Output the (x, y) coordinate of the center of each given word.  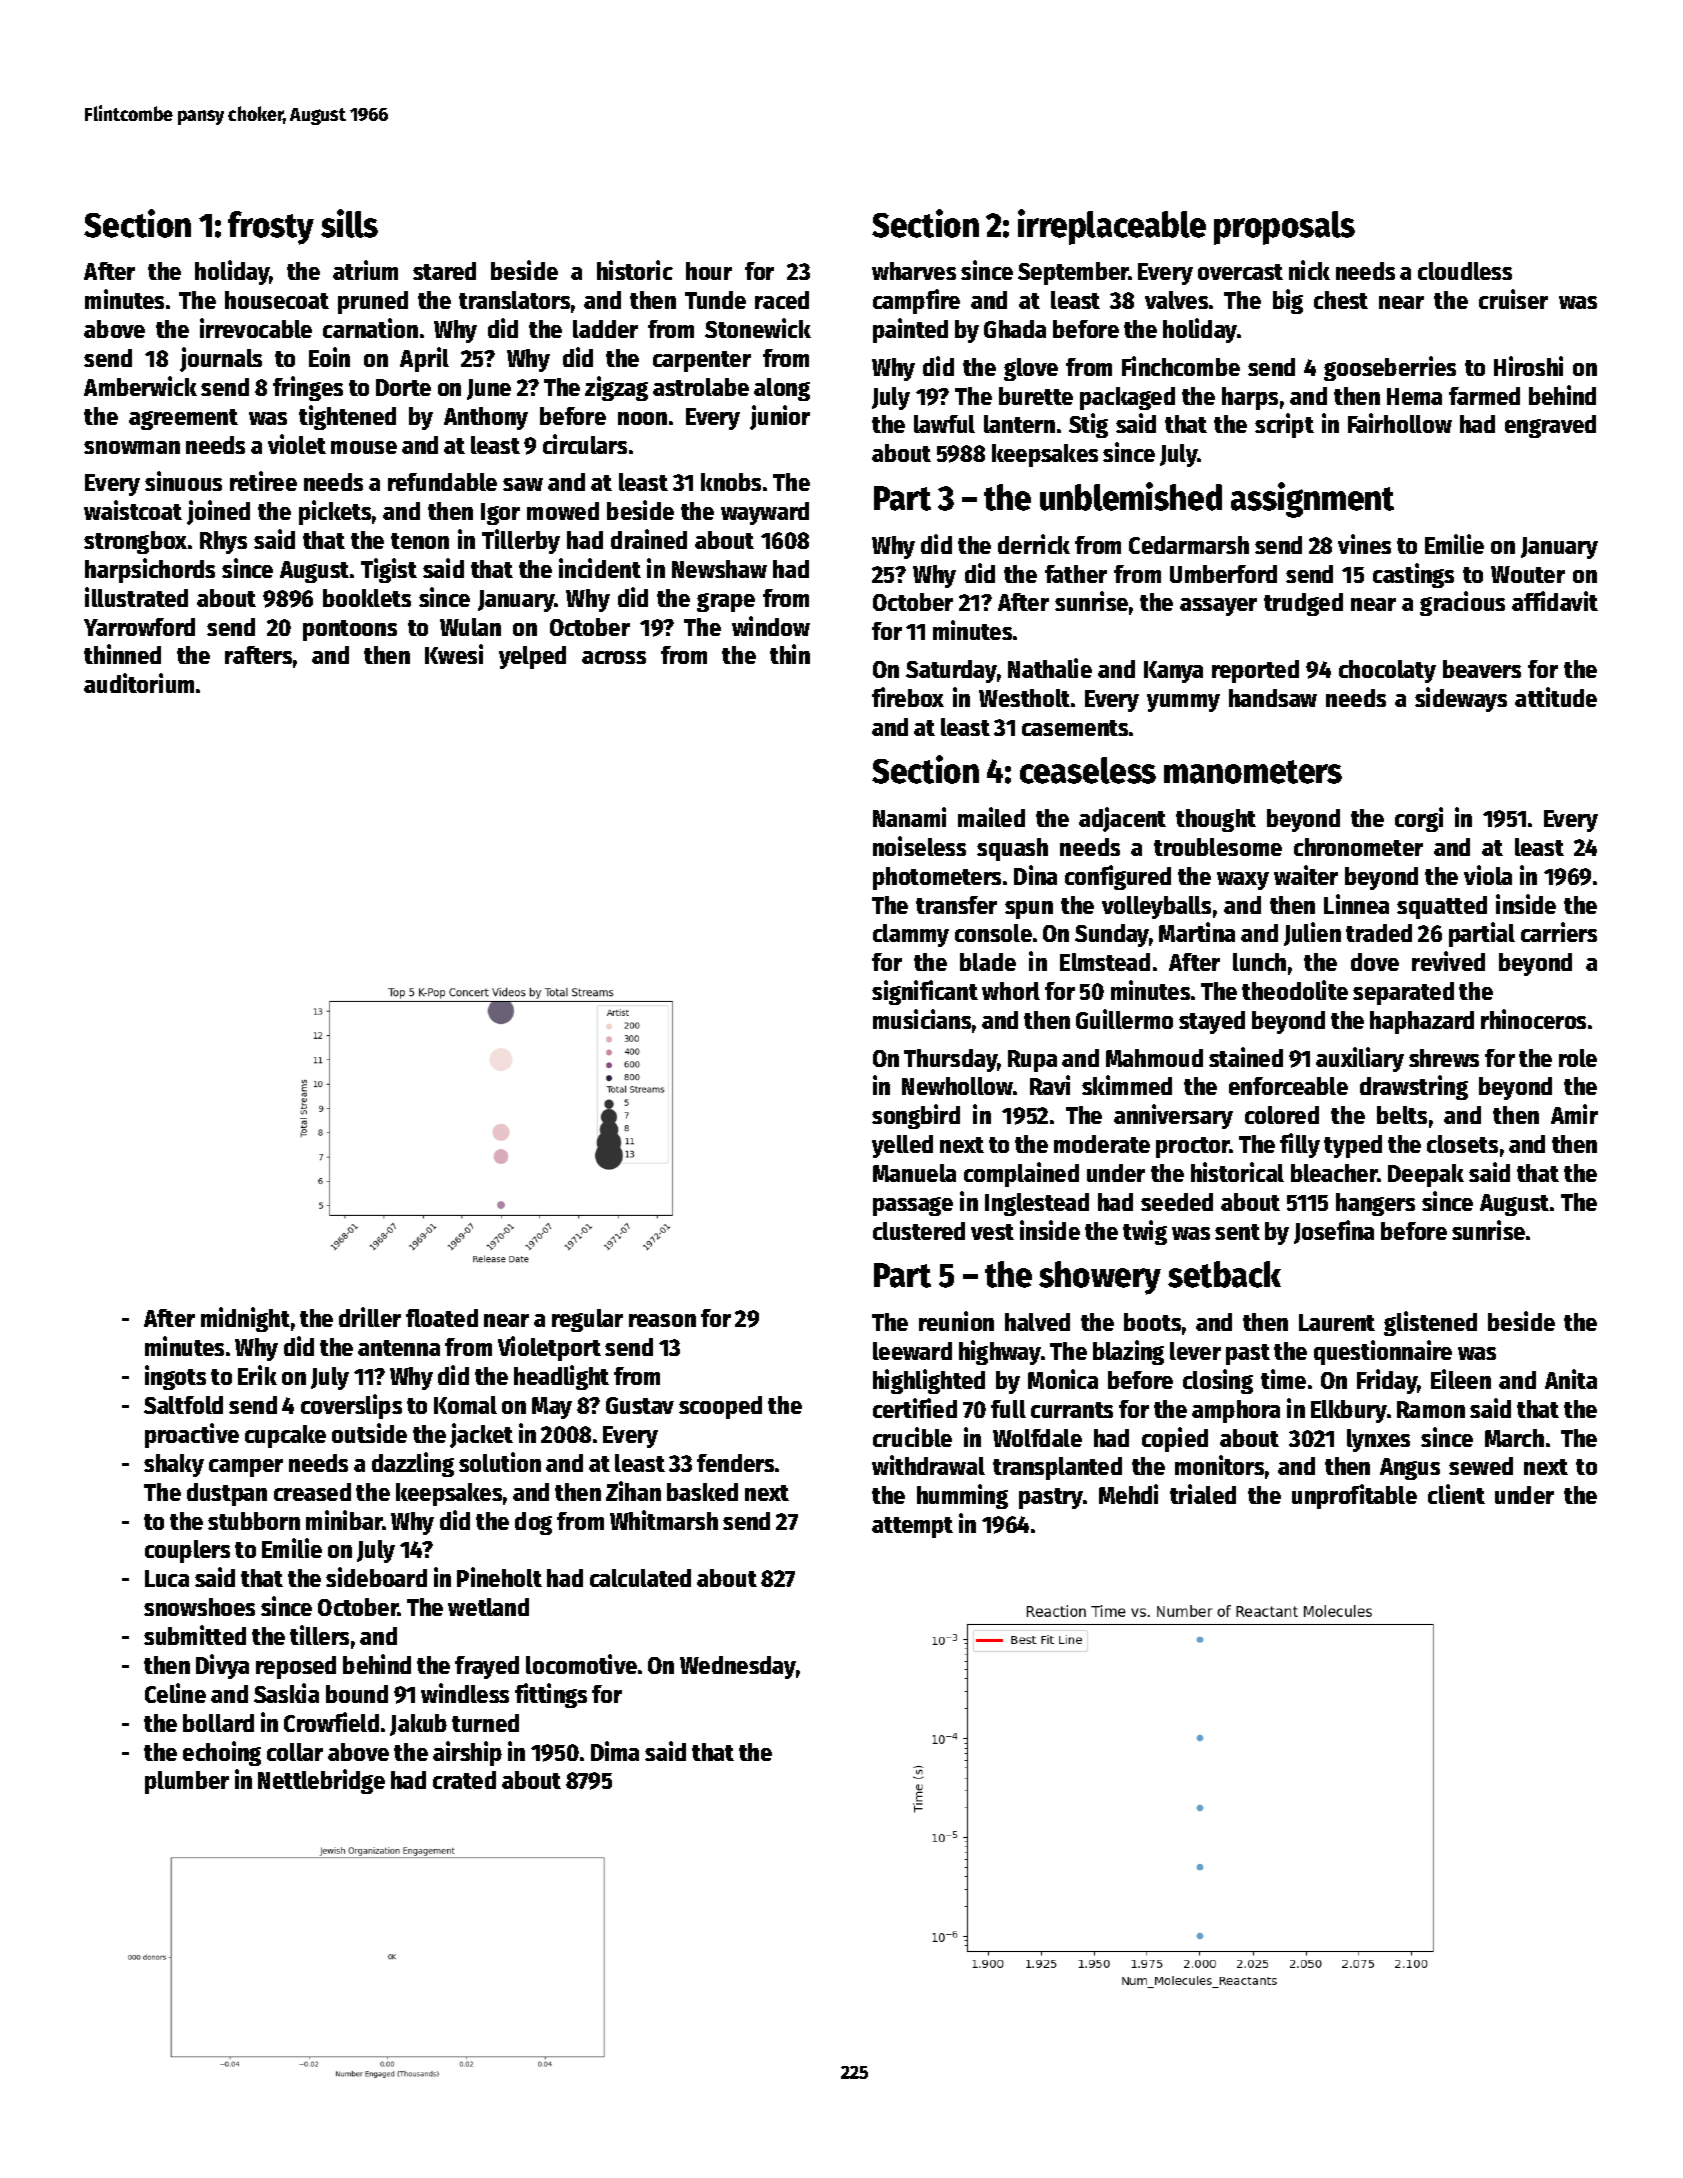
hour (709, 271)
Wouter (1528, 574)
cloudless (1465, 271)
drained (649, 539)
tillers (319, 1635)
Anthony (486, 418)
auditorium (139, 683)
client (1456, 1494)
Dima (615, 1751)
